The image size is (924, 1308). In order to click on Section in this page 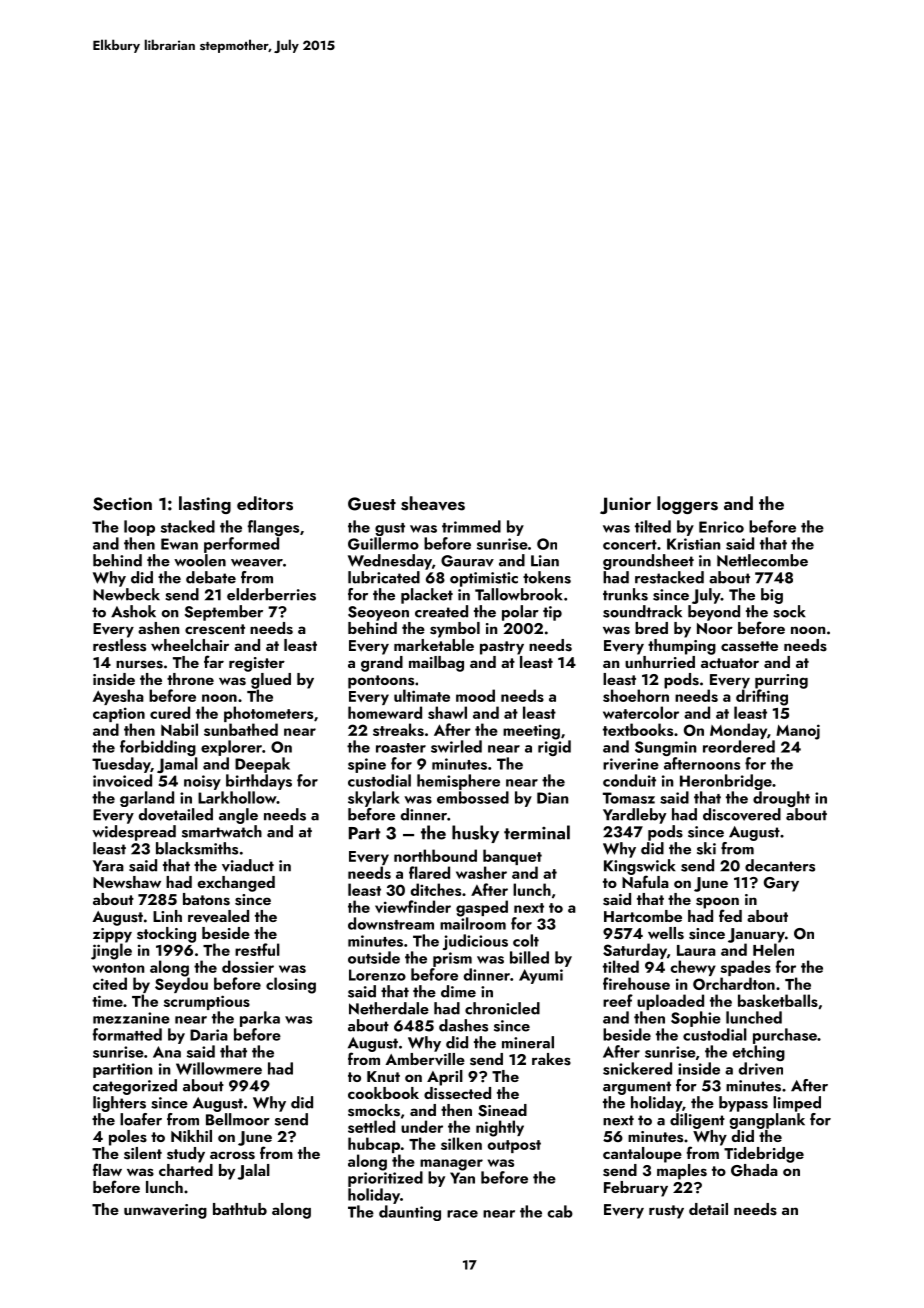, I will do `click(122, 504)`.
